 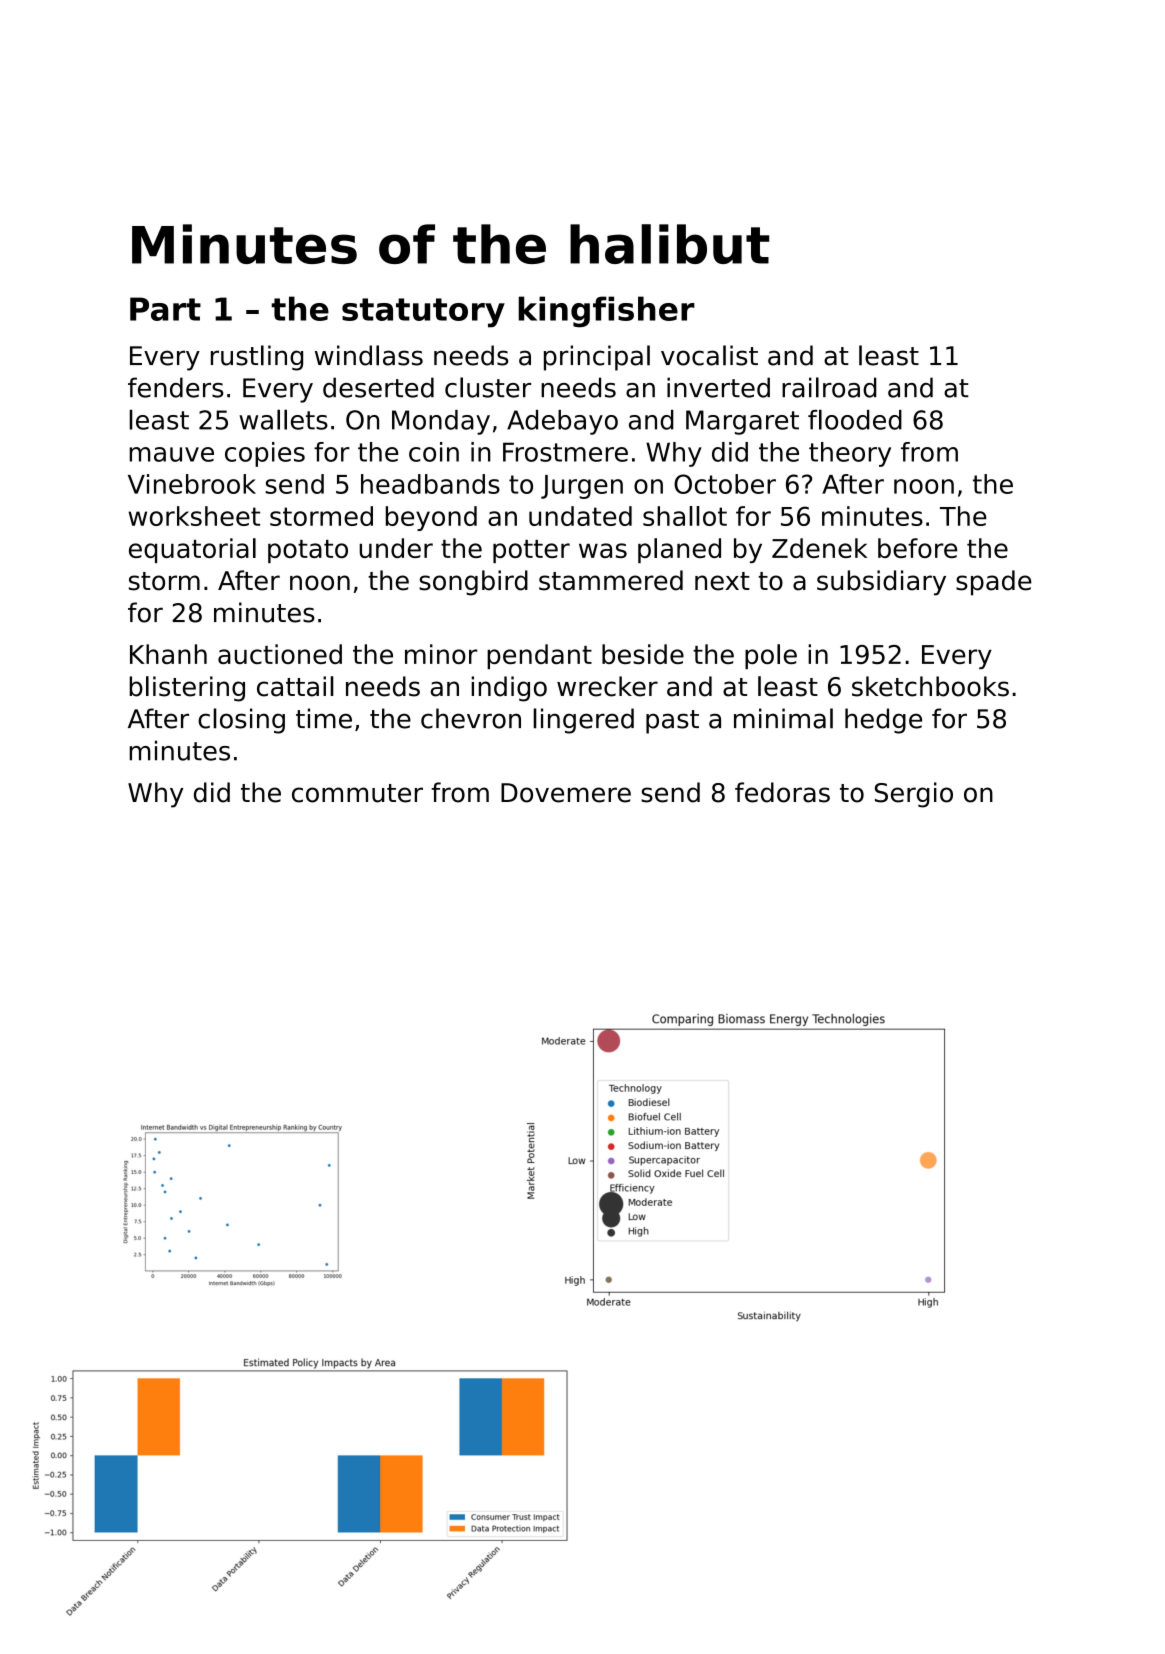 What do you see at coordinates (582, 487) in the screenshot?
I see `Jurgen` at bounding box center [582, 487].
